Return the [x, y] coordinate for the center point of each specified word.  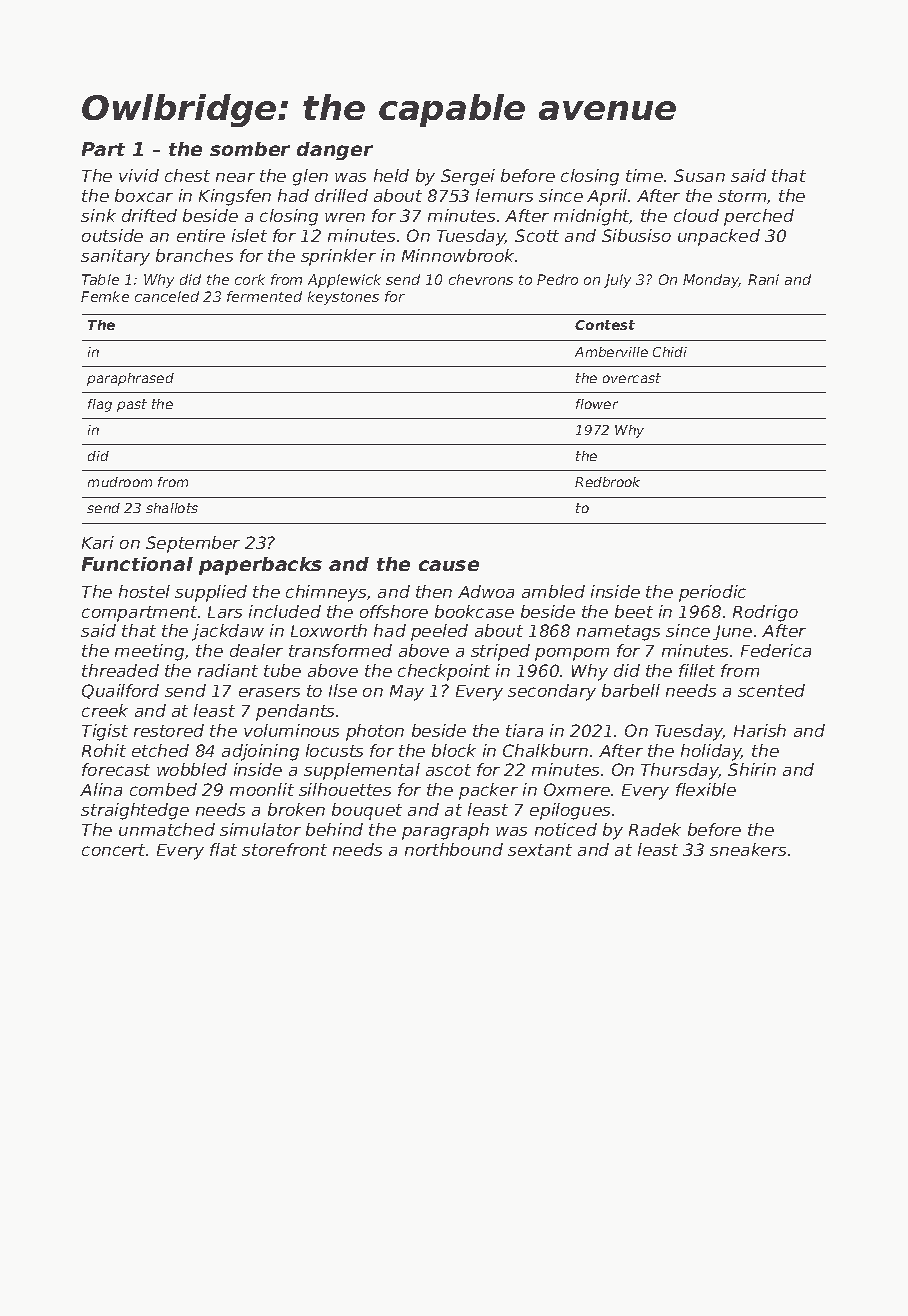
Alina [101, 789]
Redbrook [607, 482]
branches [194, 255]
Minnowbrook [458, 255]
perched [759, 217]
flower [597, 404]
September [193, 544]
